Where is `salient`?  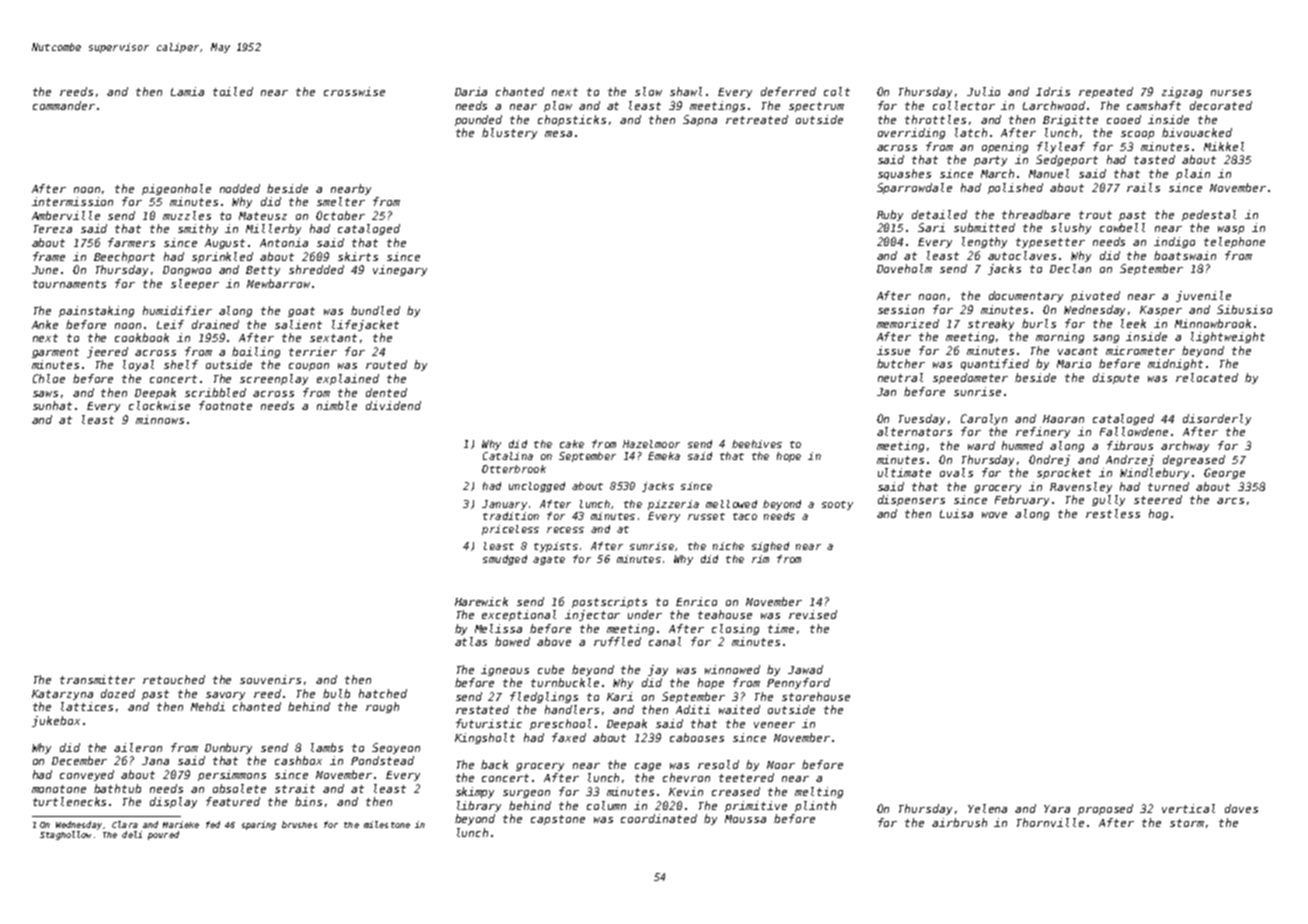
salient is located at coordinates (298, 324).
